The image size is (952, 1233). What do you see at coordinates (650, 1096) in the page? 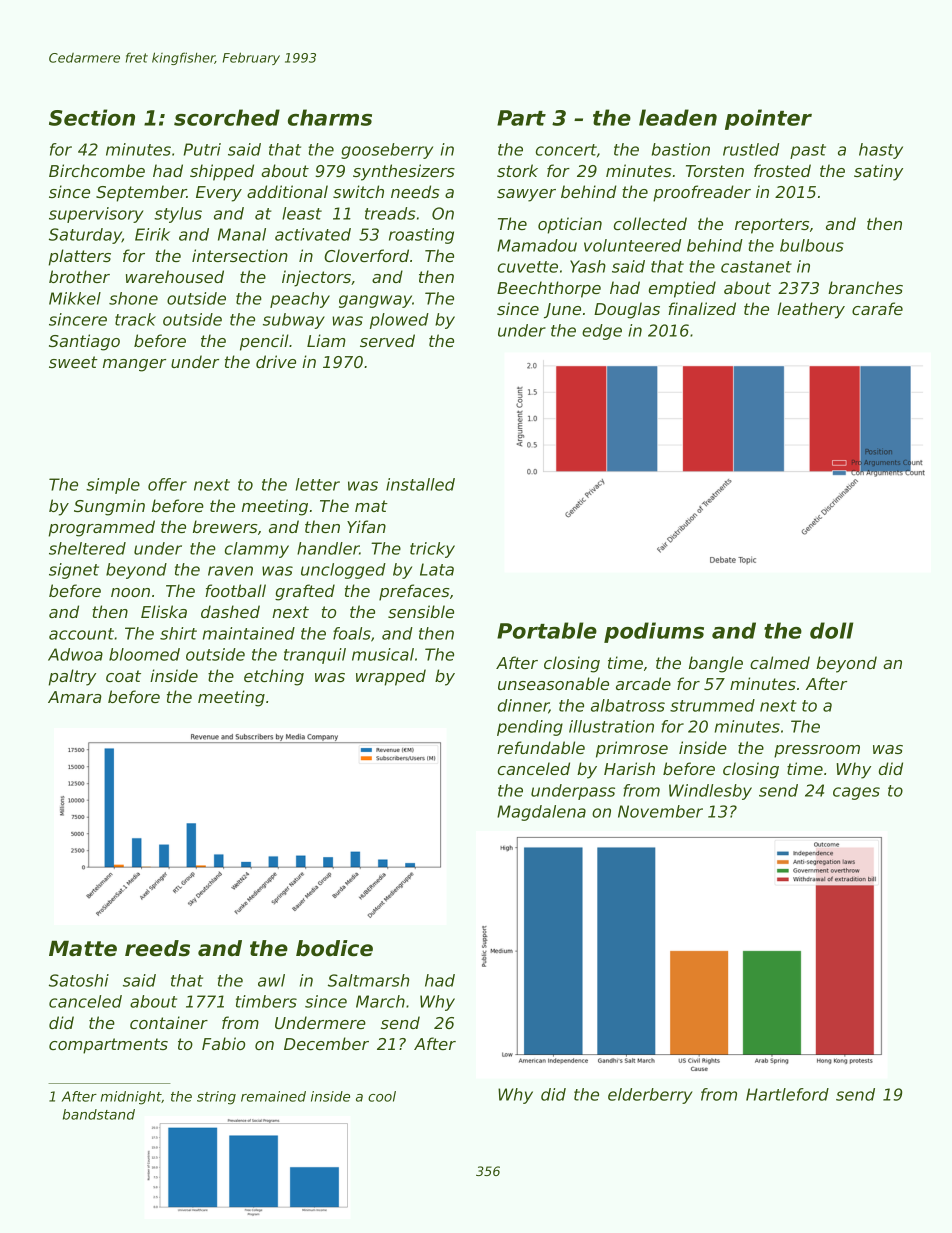
I see `elderberry` at bounding box center [650, 1096].
